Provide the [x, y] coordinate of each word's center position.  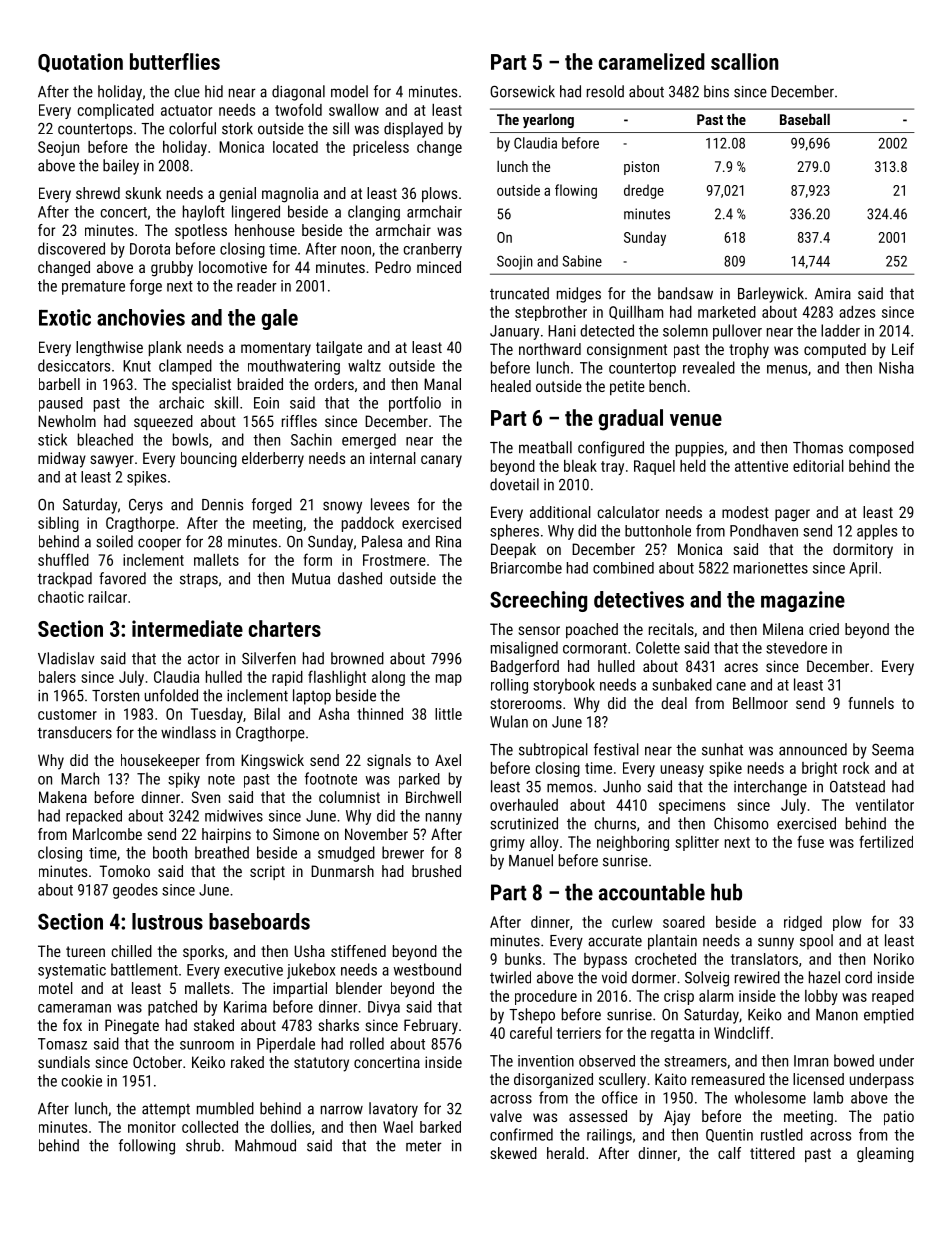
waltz [364, 365]
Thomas [818, 447]
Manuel [531, 860]
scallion [745, 61]
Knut [137, 366]
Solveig [707, 979]
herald [565, 1153]
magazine [803, 601]
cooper [159, 544]
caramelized [652, 61]
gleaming [885, 1155]
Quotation [80, 63]
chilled [132, 951]
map [449, 680]
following [147, 1147]
